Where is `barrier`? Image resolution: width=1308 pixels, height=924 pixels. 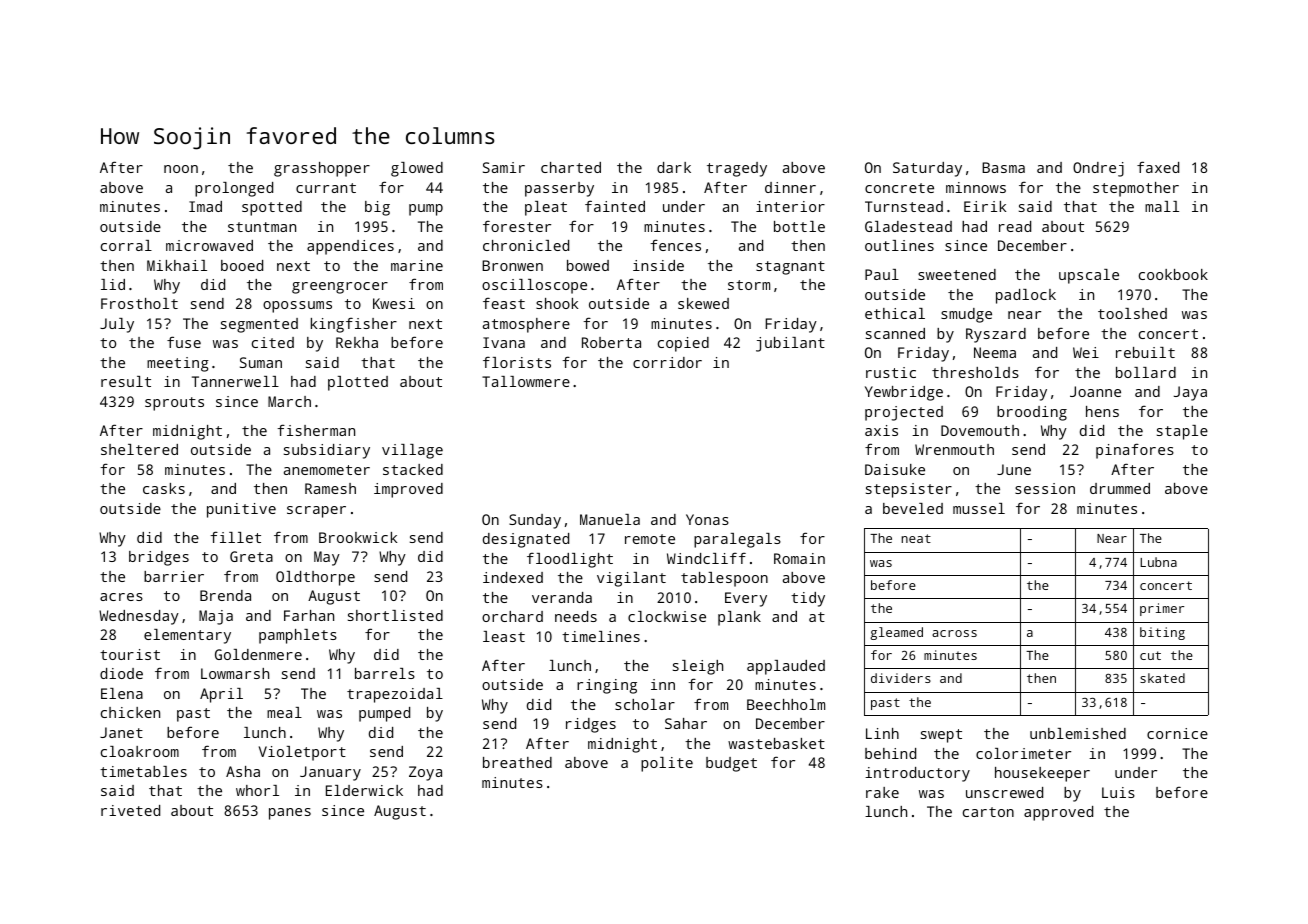
barrier is located at coordinates (174, 576).
